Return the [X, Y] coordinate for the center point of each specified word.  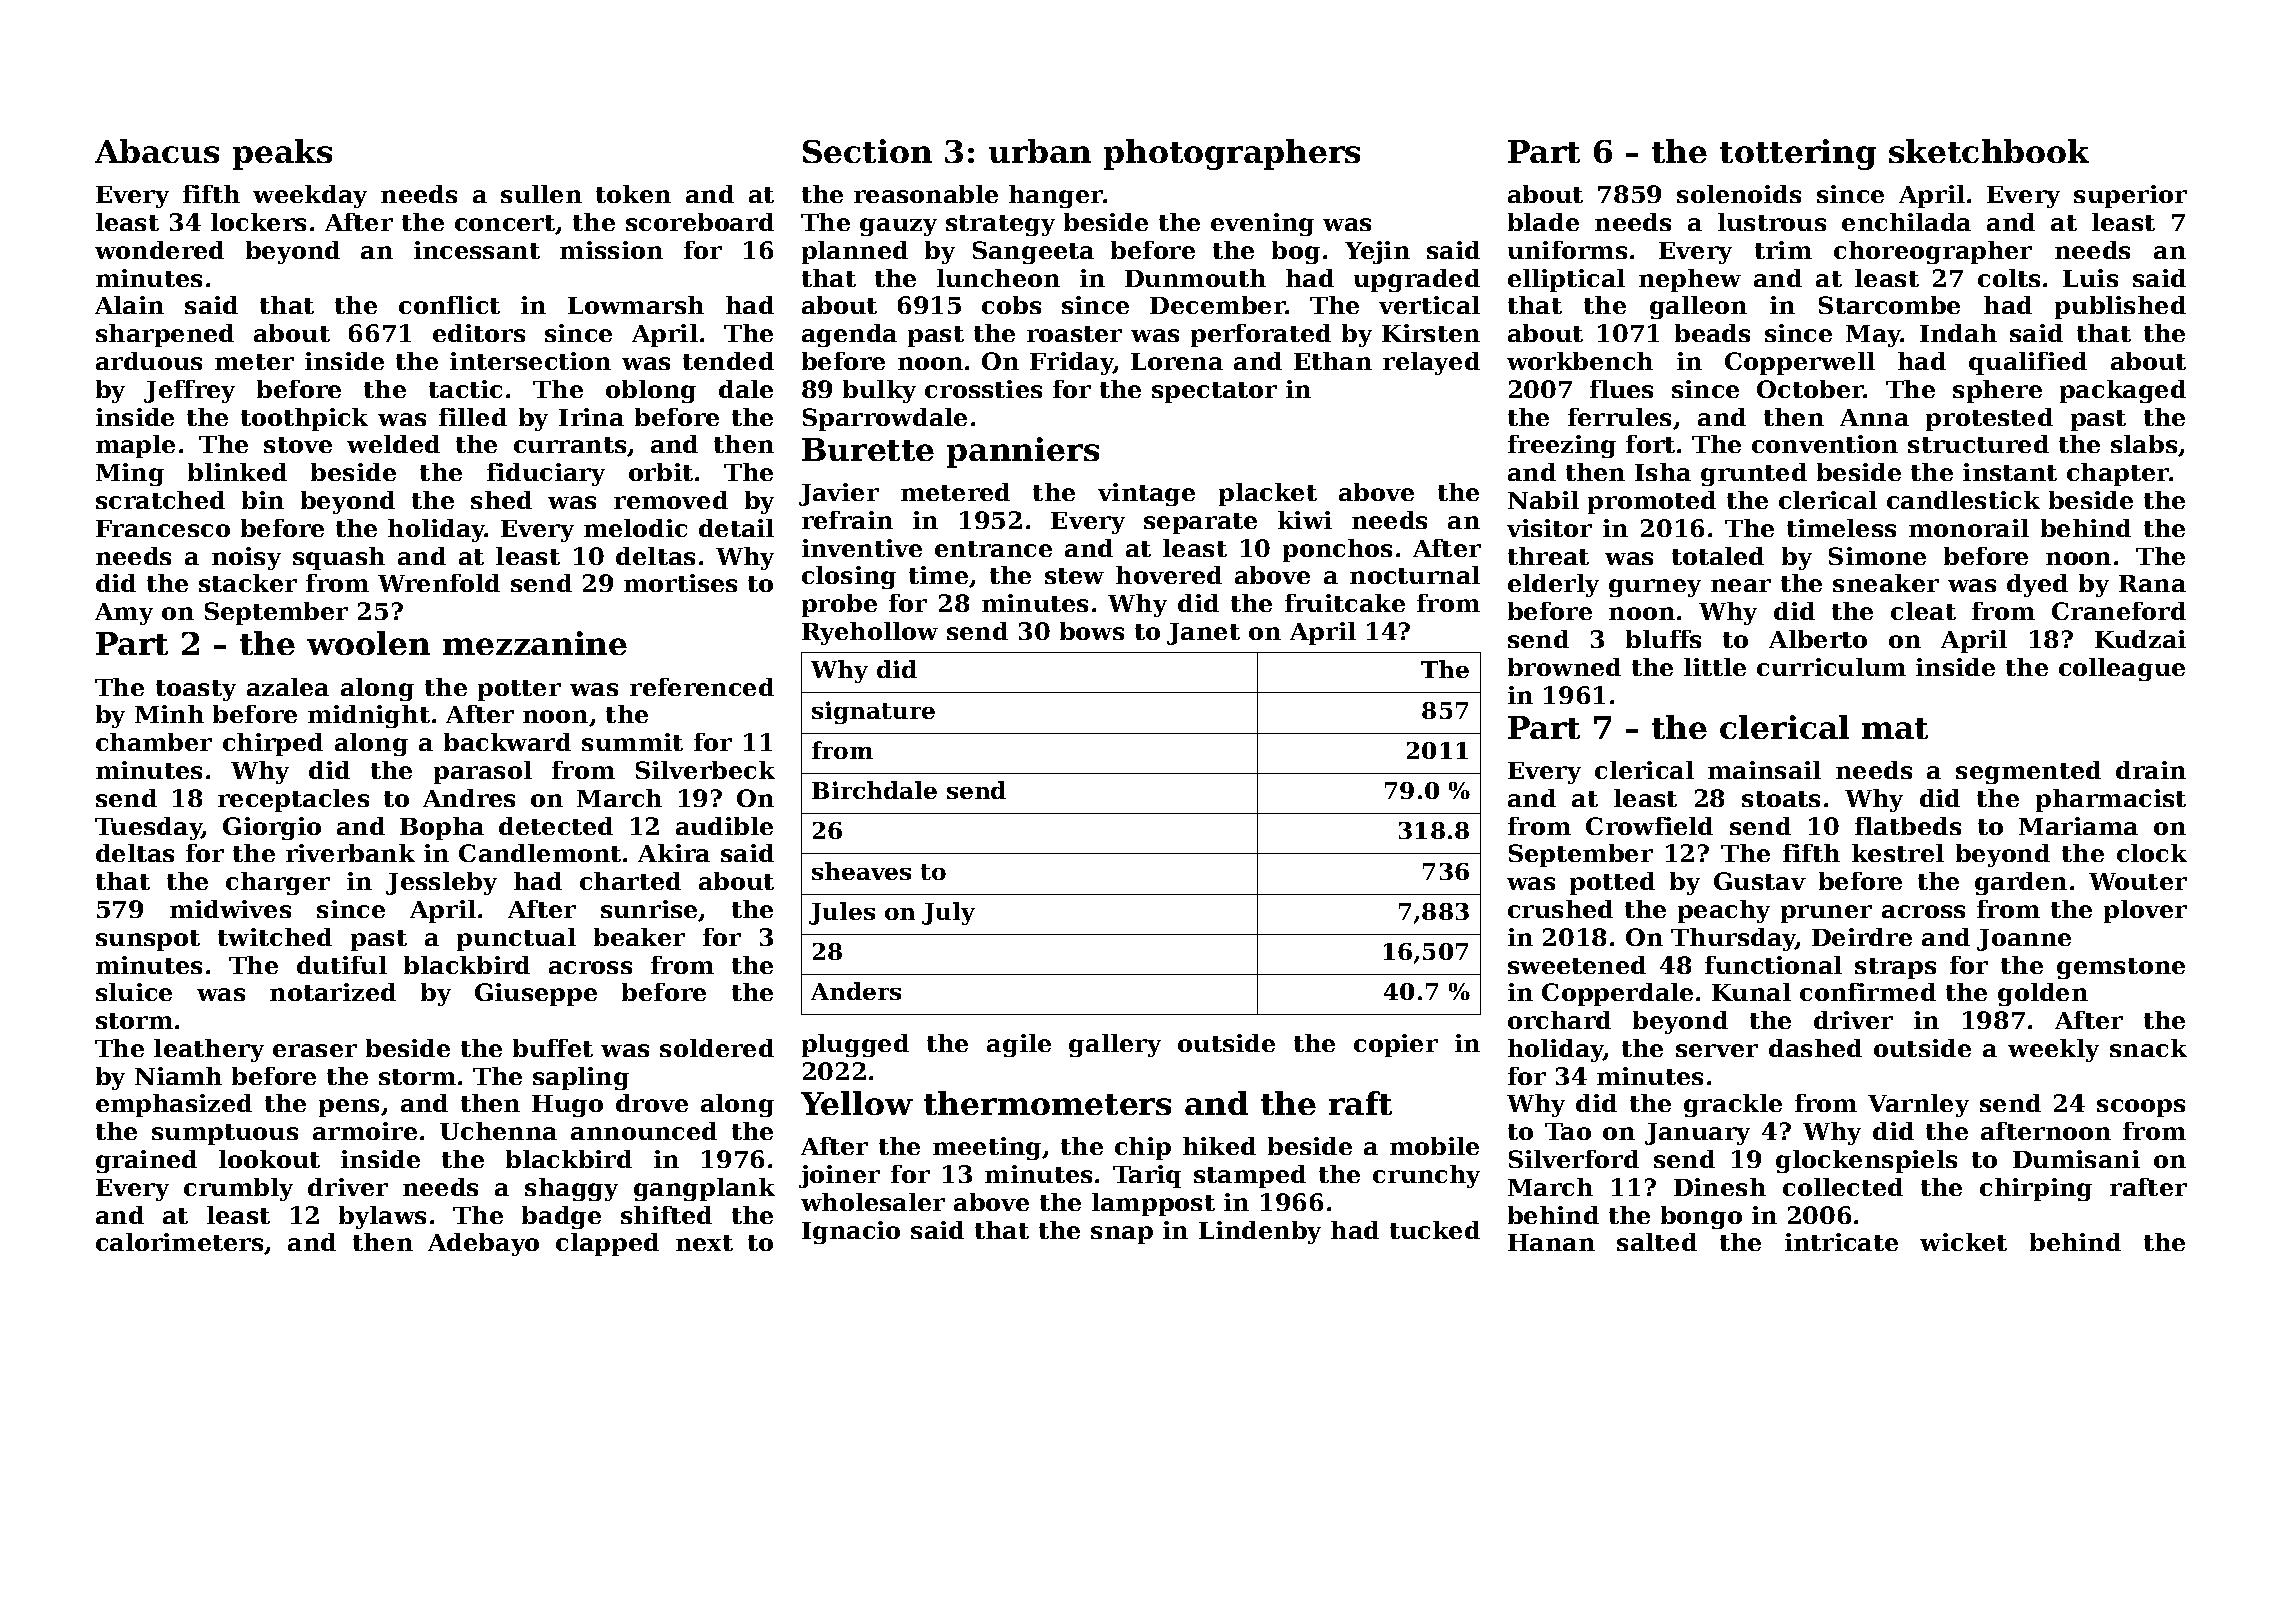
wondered [159, 250]
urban [1040, 151]
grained [146, 1161]
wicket [1963, 1242]
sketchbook [1989, 151]
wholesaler [873, 1202]
